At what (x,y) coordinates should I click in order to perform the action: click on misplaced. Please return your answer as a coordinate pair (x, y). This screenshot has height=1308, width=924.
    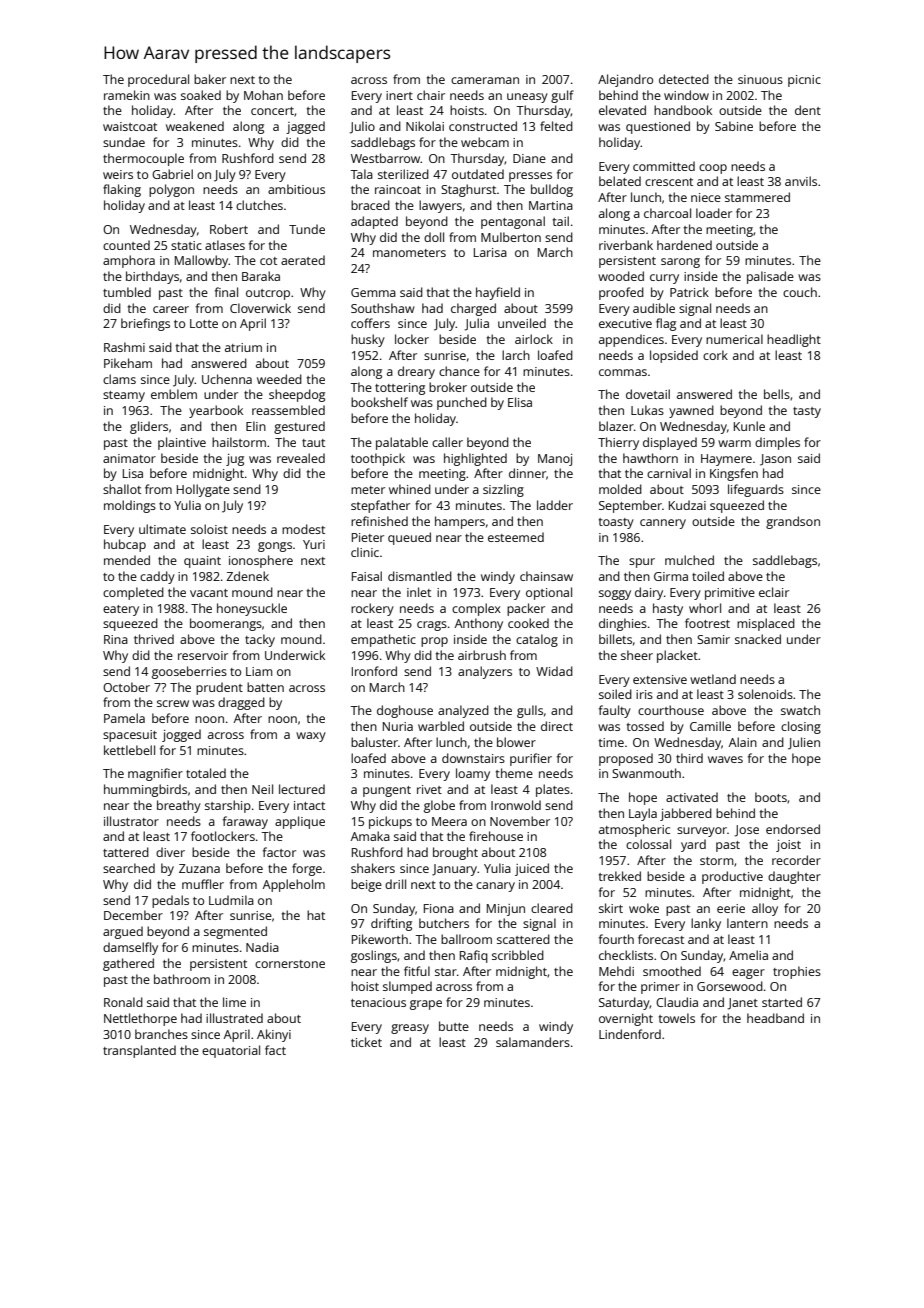
    Looking at the image, I should click on (766, 624).
